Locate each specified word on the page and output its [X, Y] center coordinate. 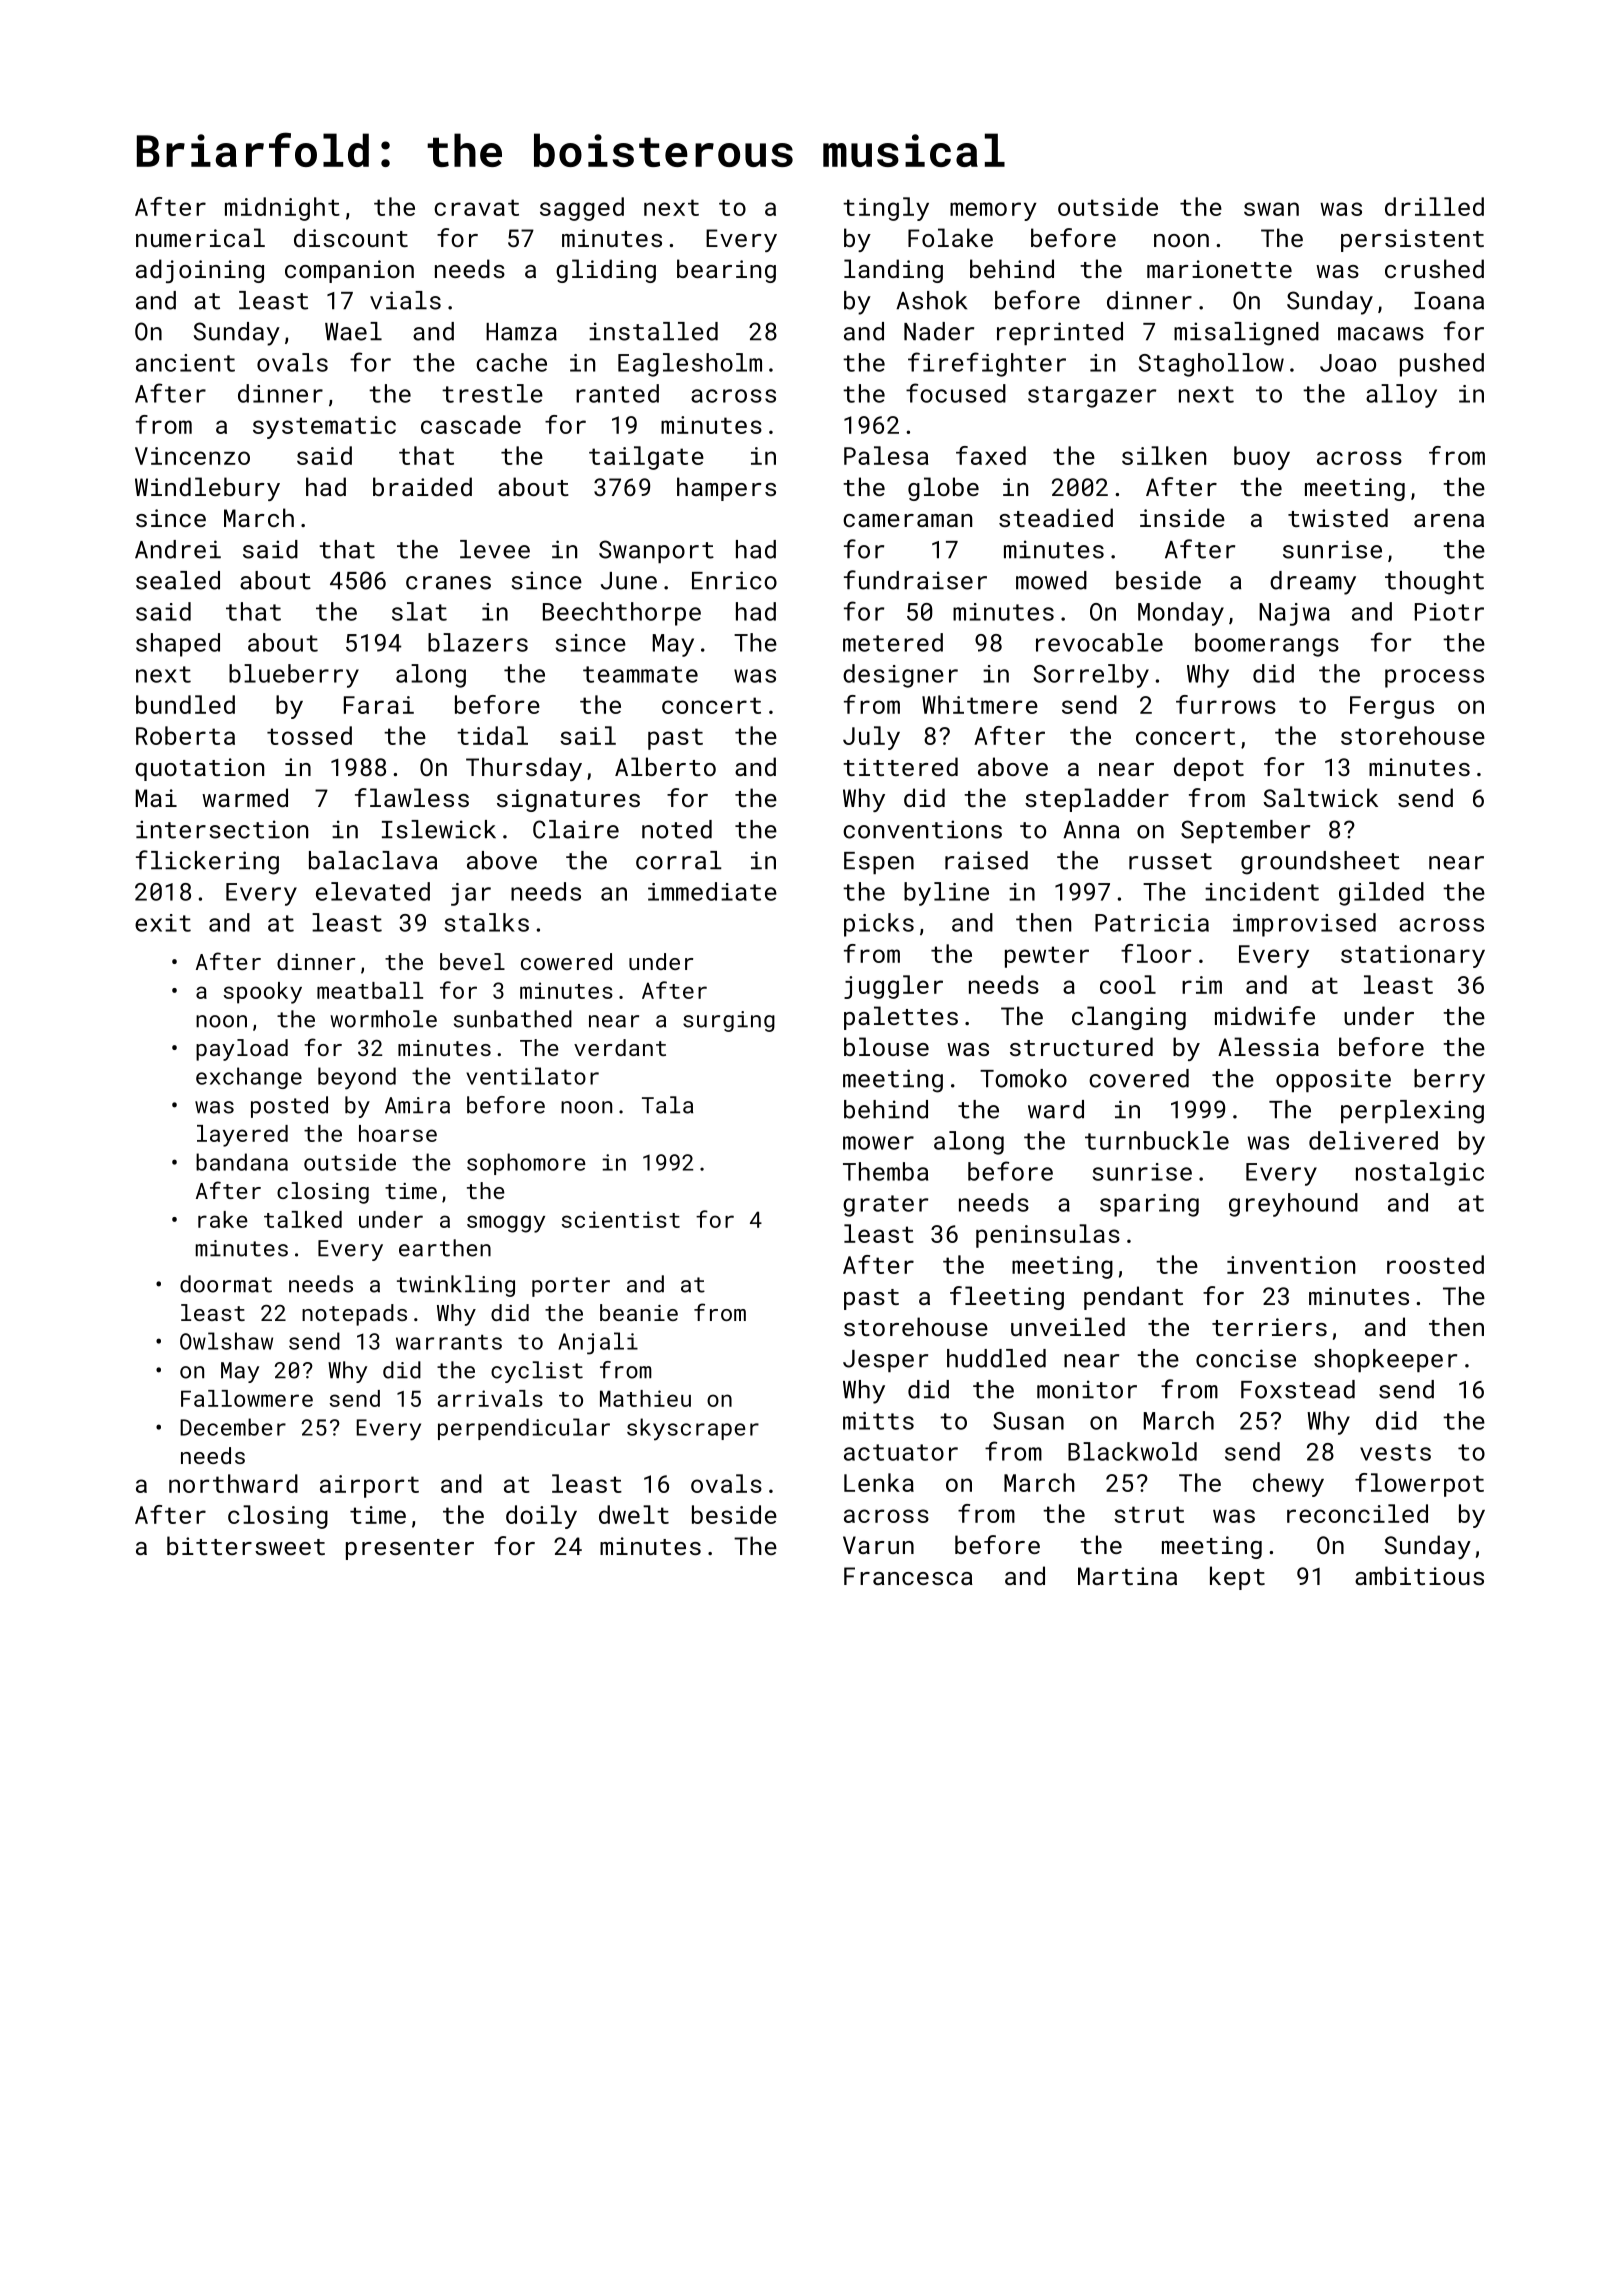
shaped [178, 645]
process [1434, 678]
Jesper [885, 1361]
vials [405, 300]
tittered [900, 766]
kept [1237, 1578]
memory [993, 211]
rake [223, 1219]
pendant [1133, 1298]
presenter [410, 1549]
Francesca [908, 1576]
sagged [582, 209]
